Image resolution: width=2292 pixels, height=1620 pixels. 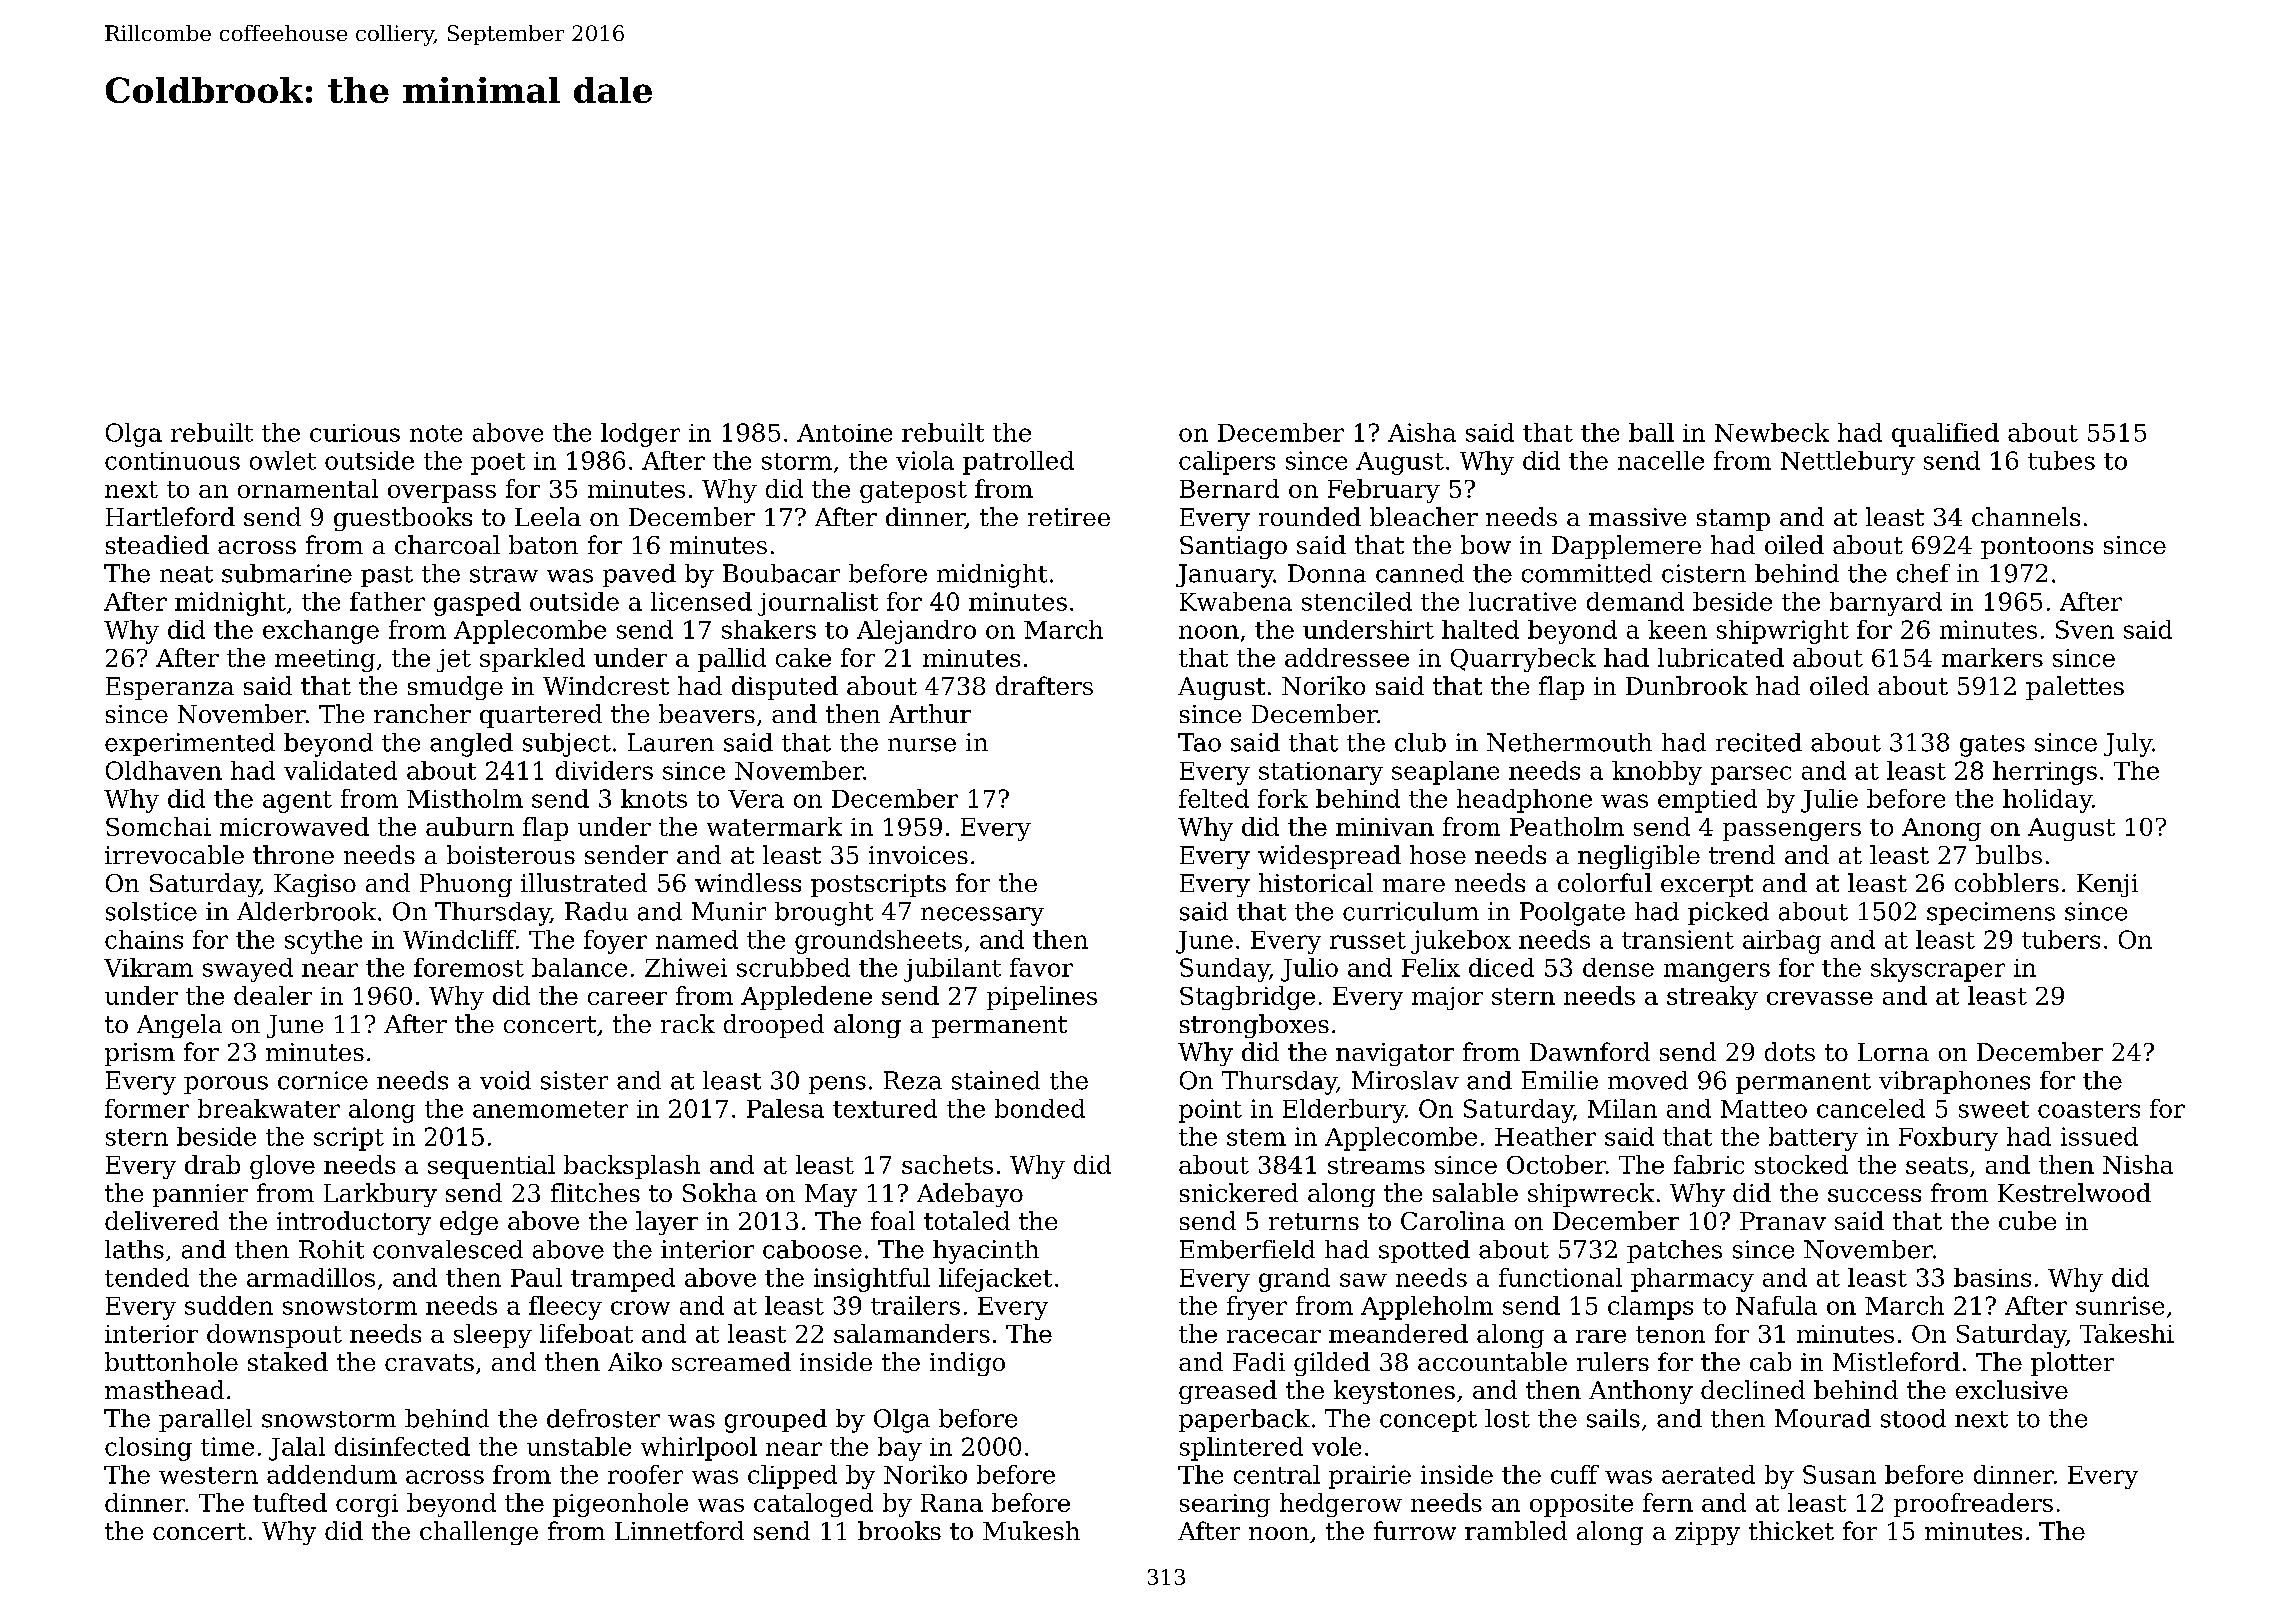 I want to click on foal, so click(x=893, y=1220).
